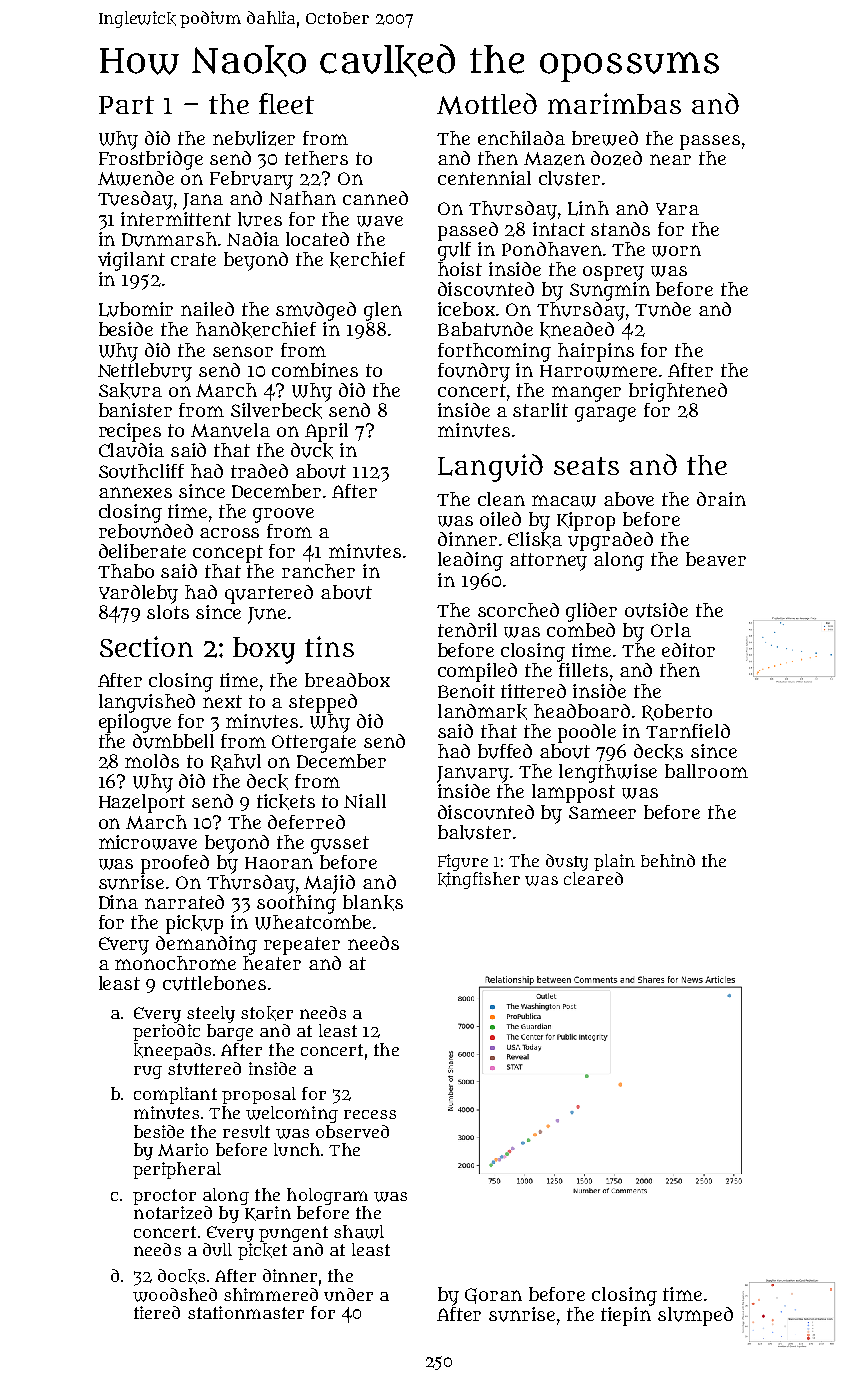 The height and width of the image is (1400, 849). I want to click on repeater, so click(302, 946).
